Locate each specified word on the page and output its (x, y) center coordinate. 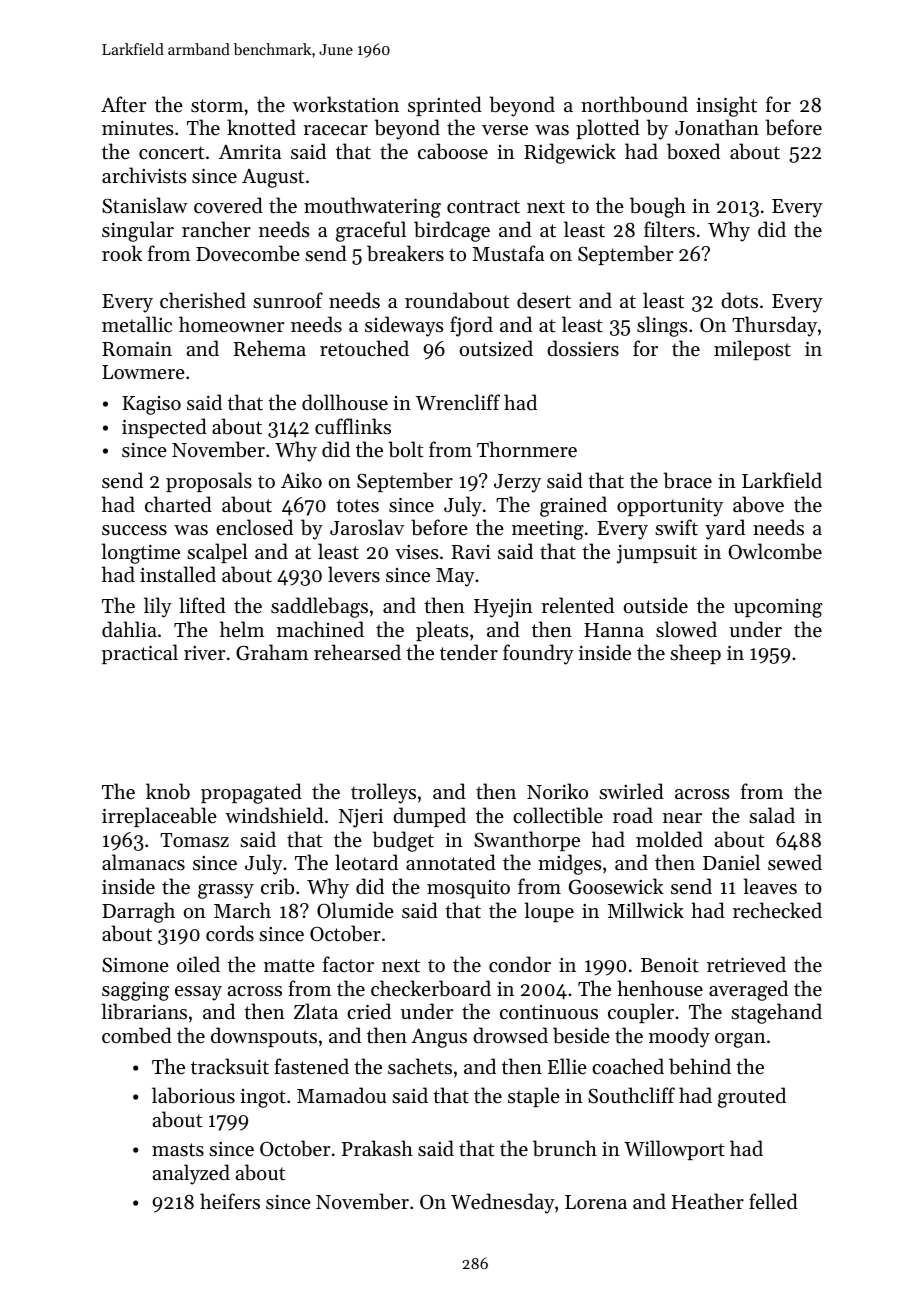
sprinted (445, 106)
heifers (230, 1201)
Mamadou (341, 1095)
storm (217, 106)
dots (739, 300)
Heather (708, 1201)
